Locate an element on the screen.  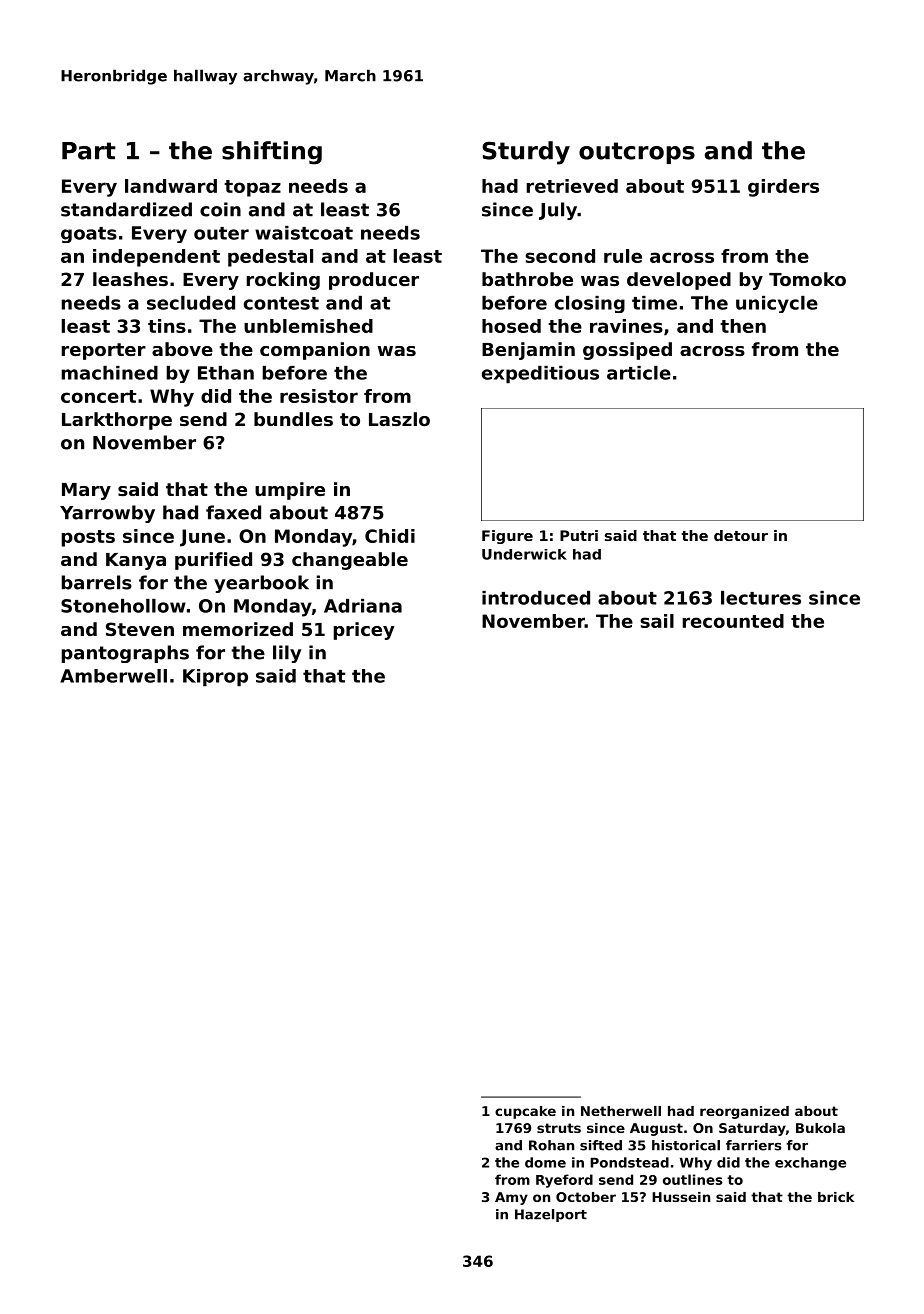
Amy is located at coordinates (511, 1198).
